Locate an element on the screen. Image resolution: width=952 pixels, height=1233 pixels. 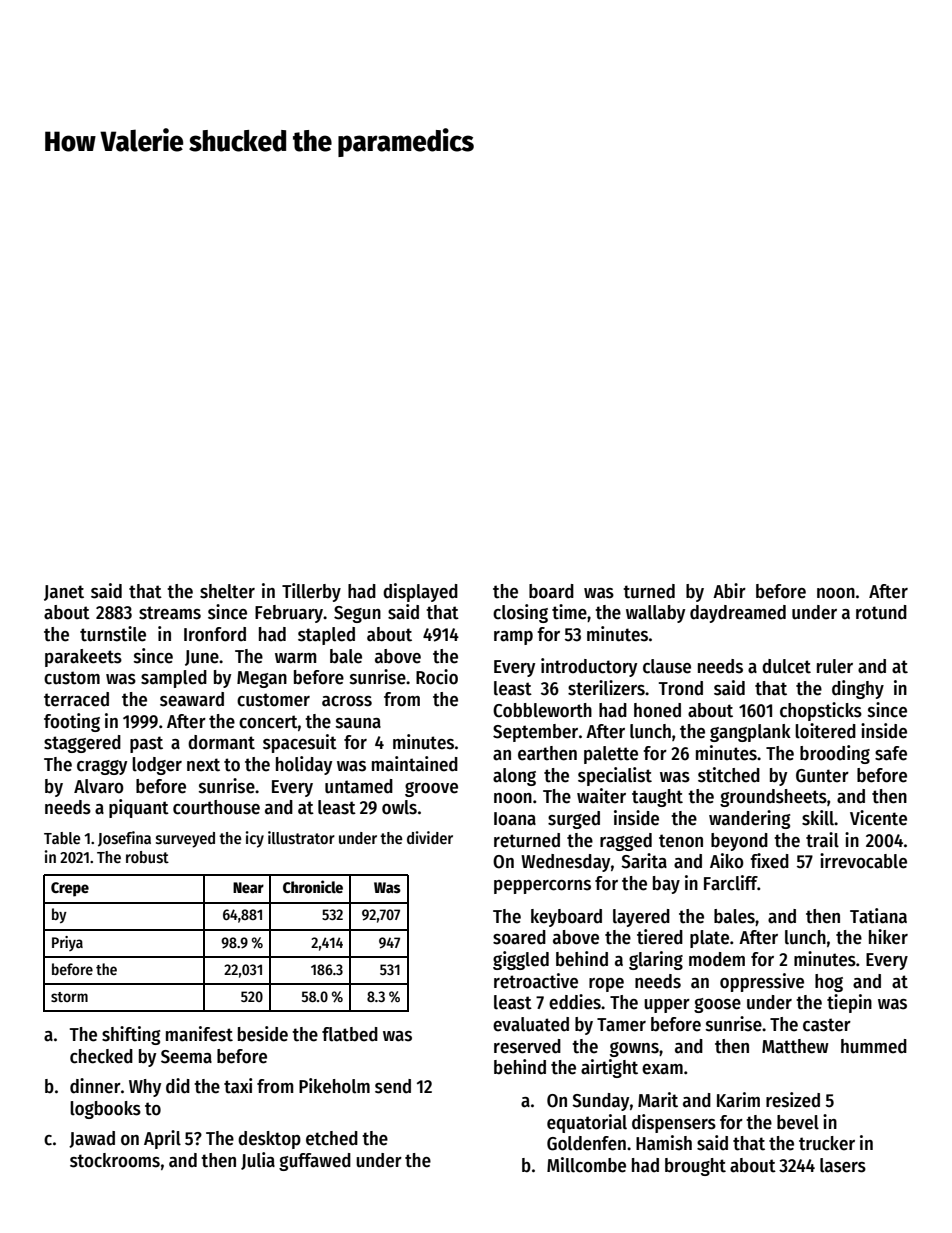
divider is located at coordinates (430, 837).
